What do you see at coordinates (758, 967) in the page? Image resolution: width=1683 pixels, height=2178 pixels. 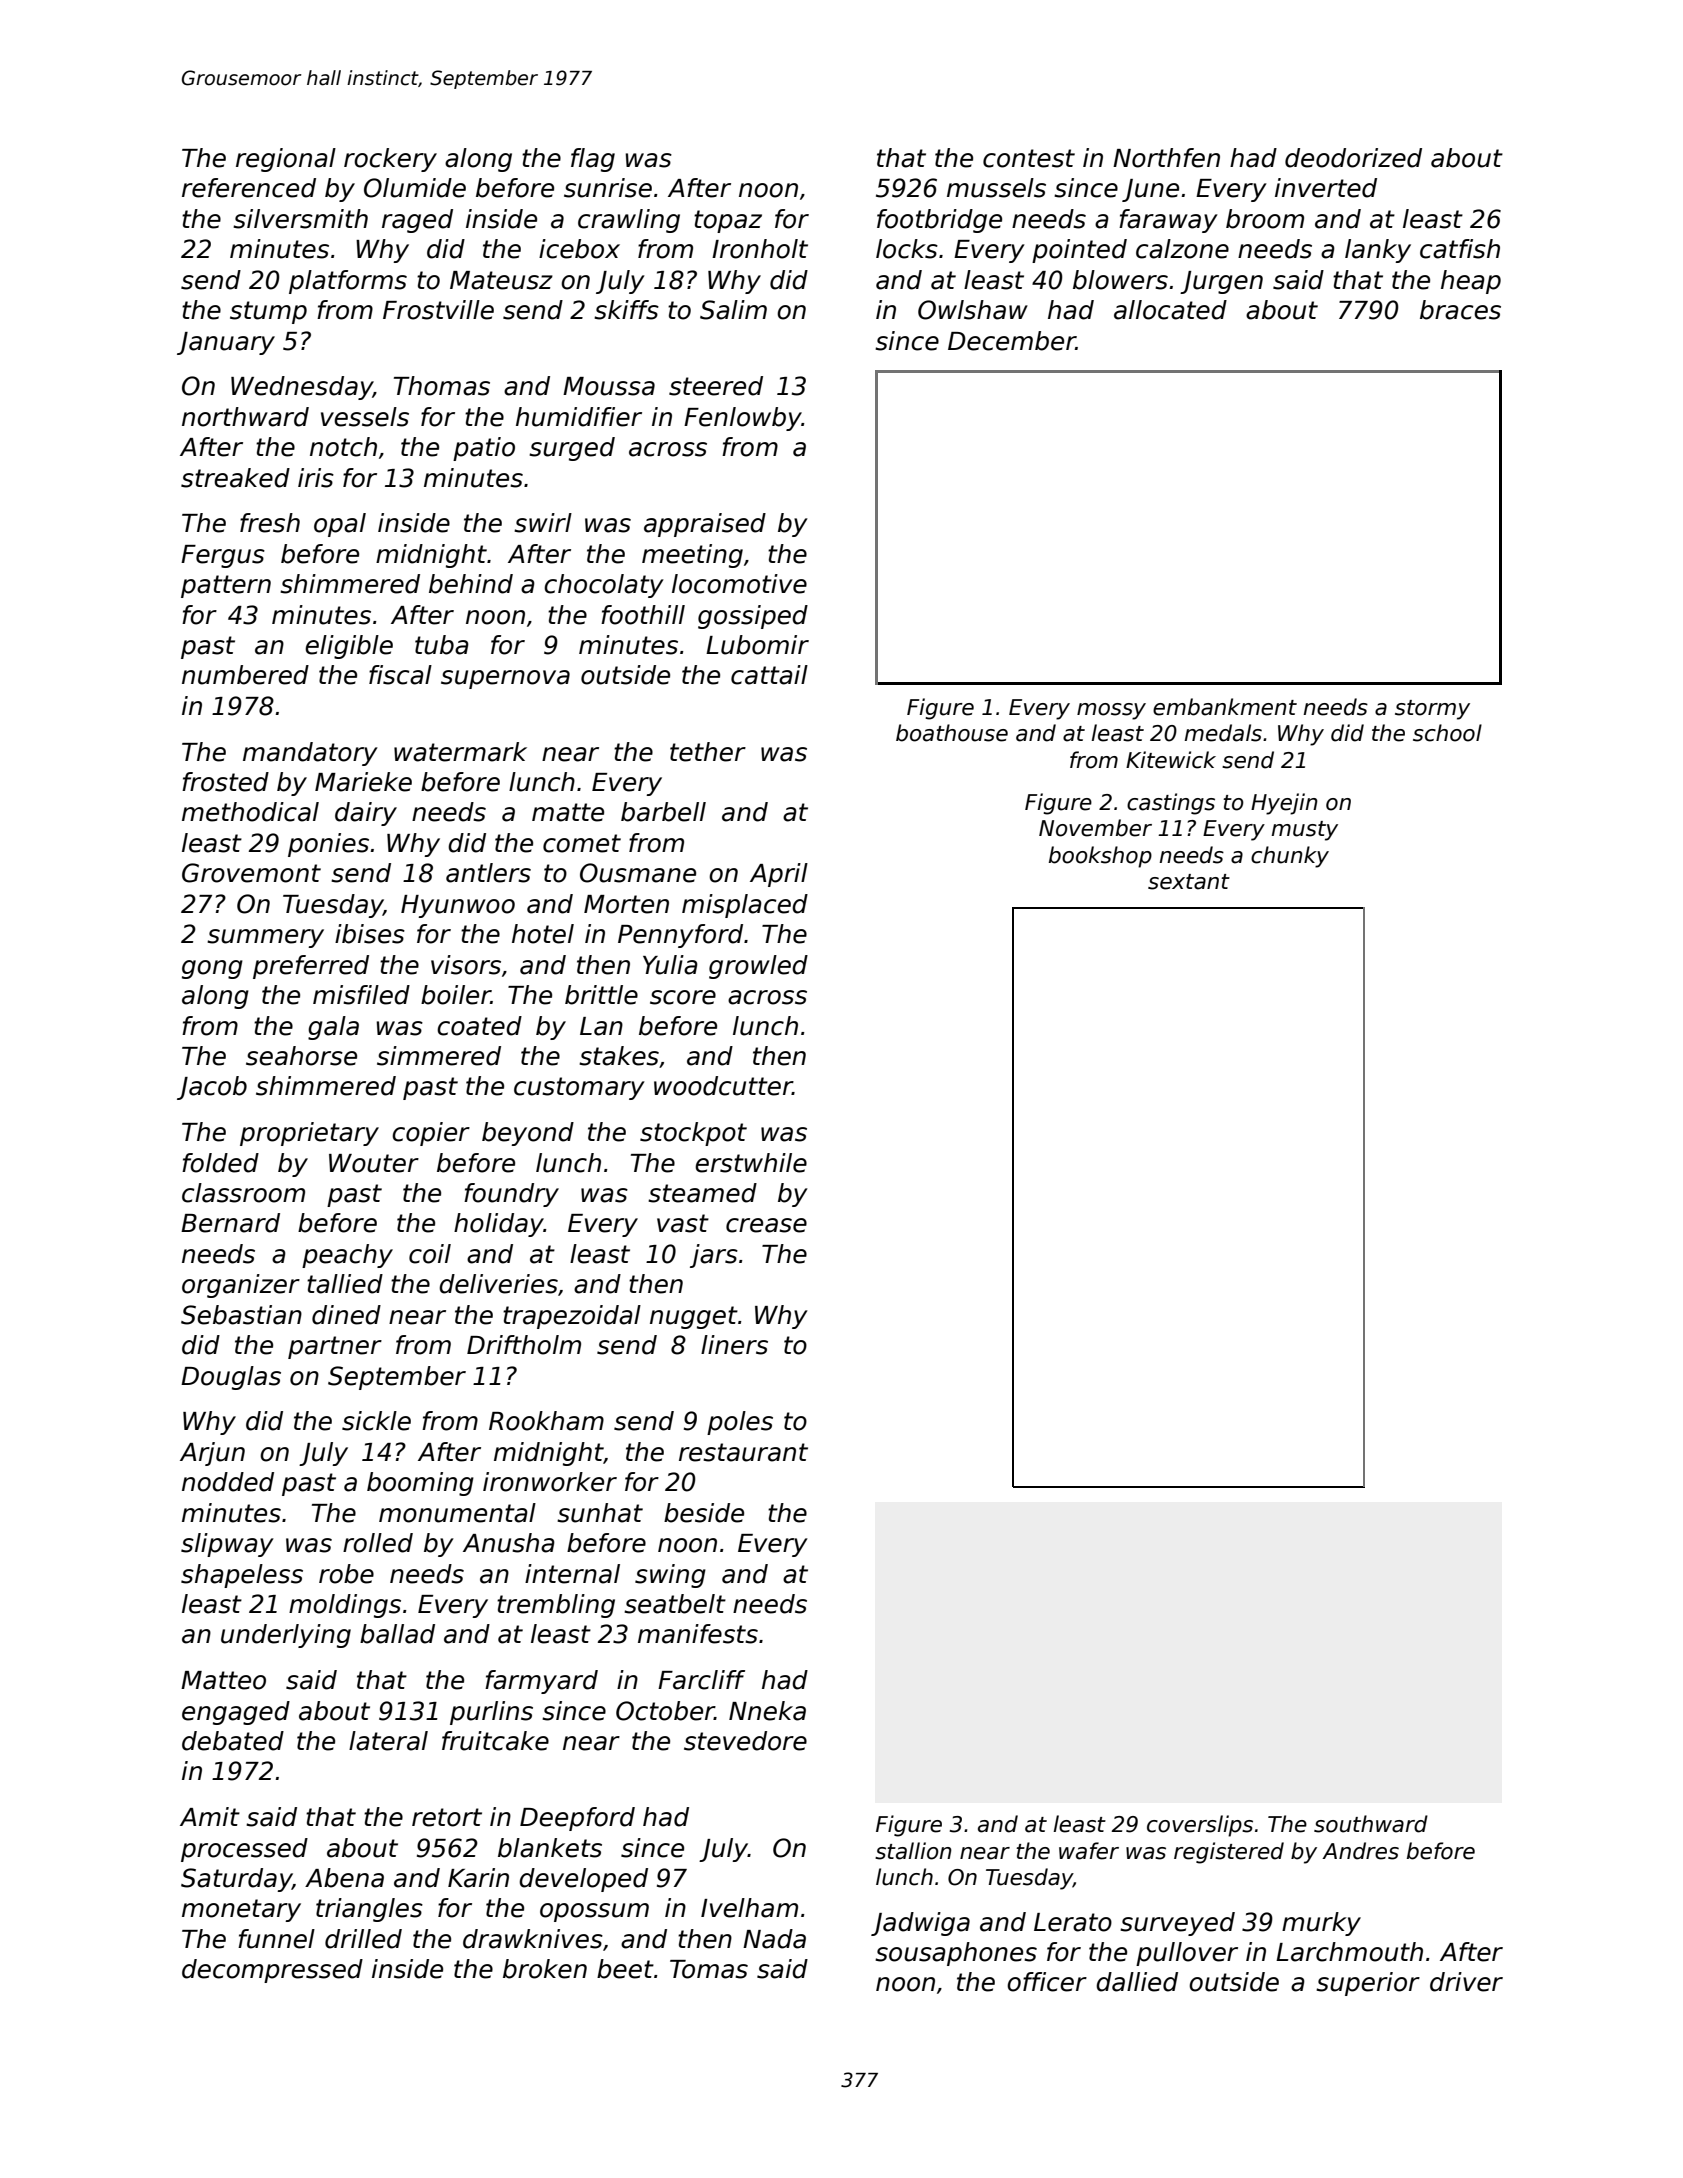 I see `growled` at bounding box center [758, 967].
